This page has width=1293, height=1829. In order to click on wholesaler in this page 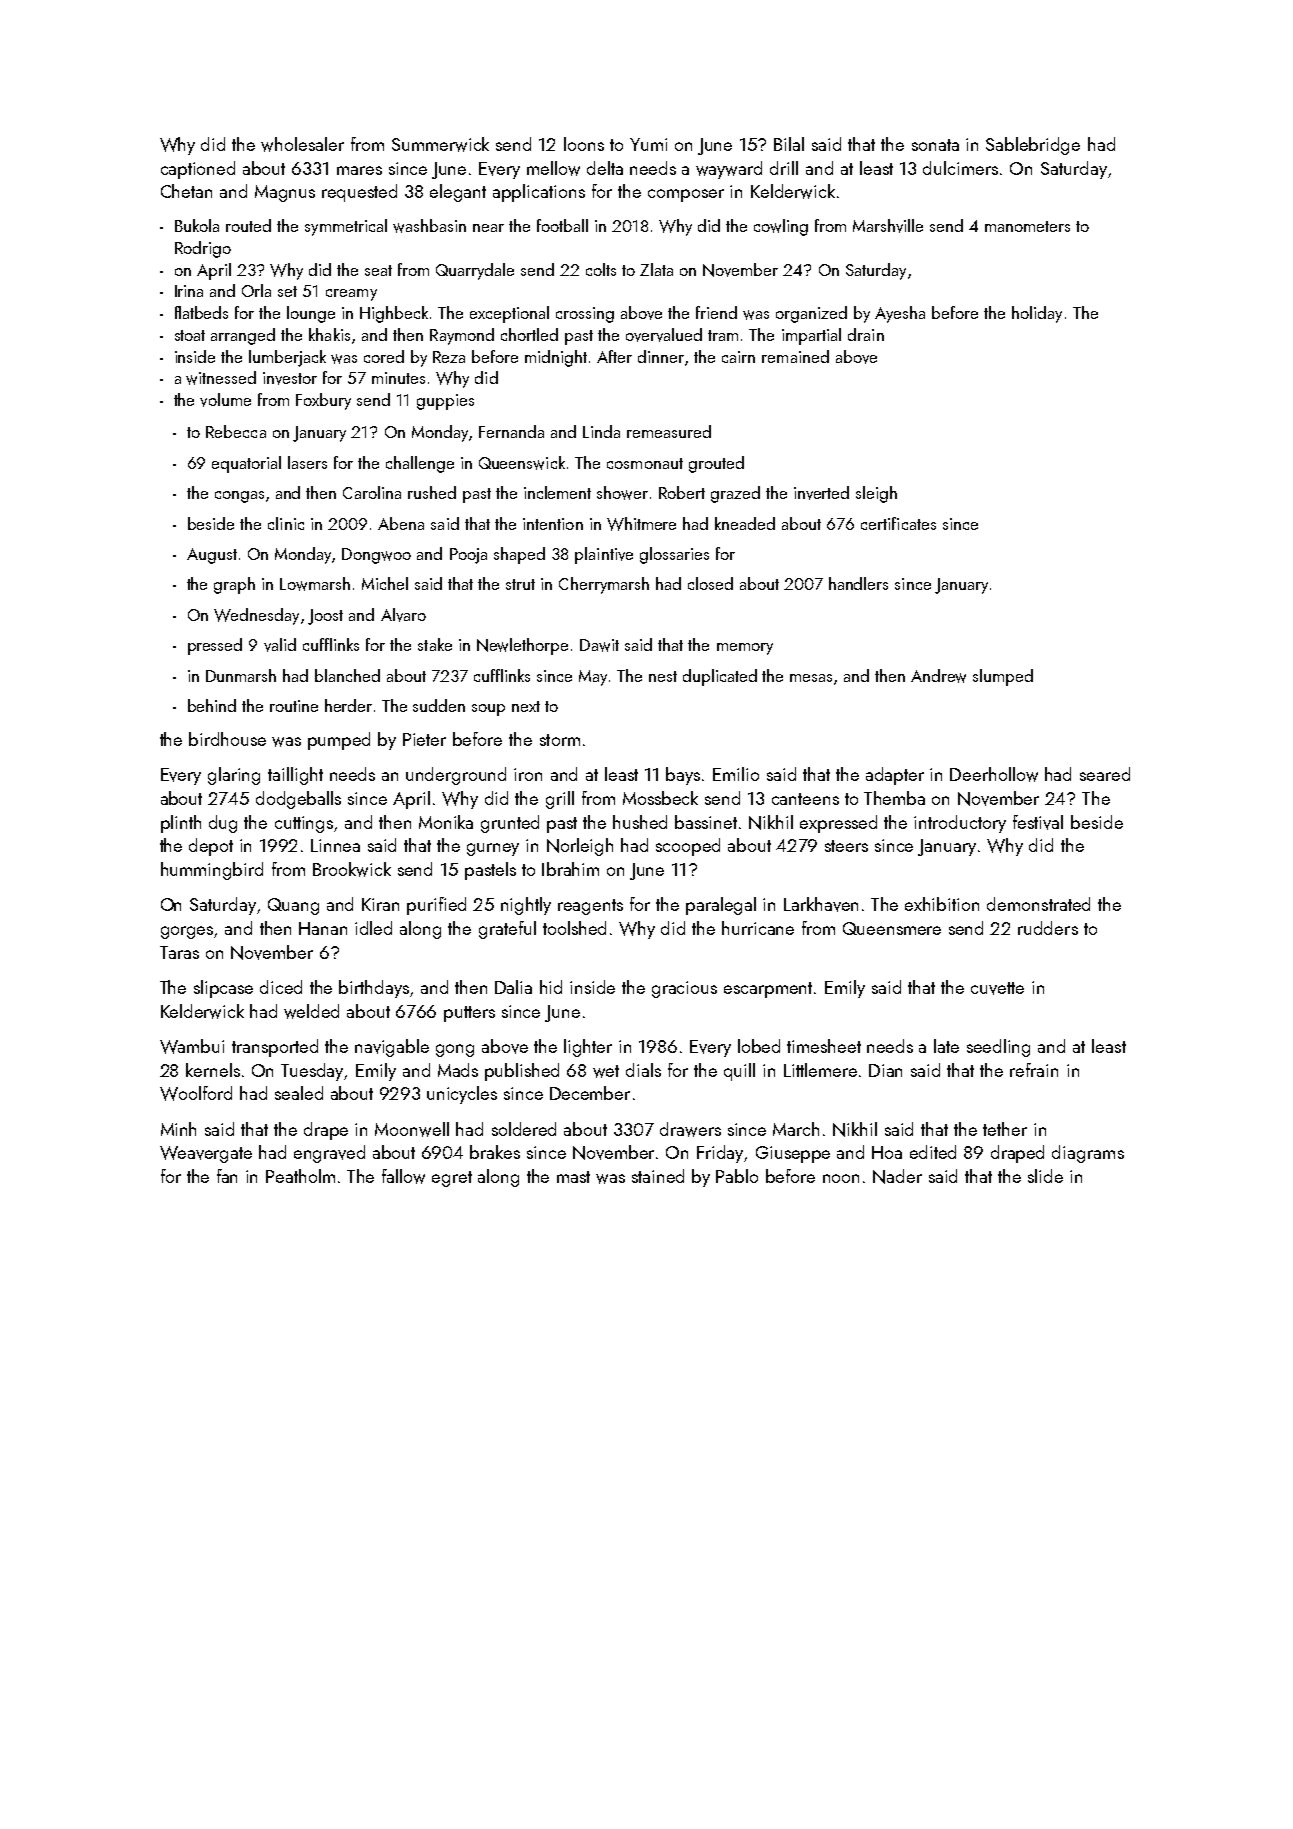, I will do `click(302, 144)`.
